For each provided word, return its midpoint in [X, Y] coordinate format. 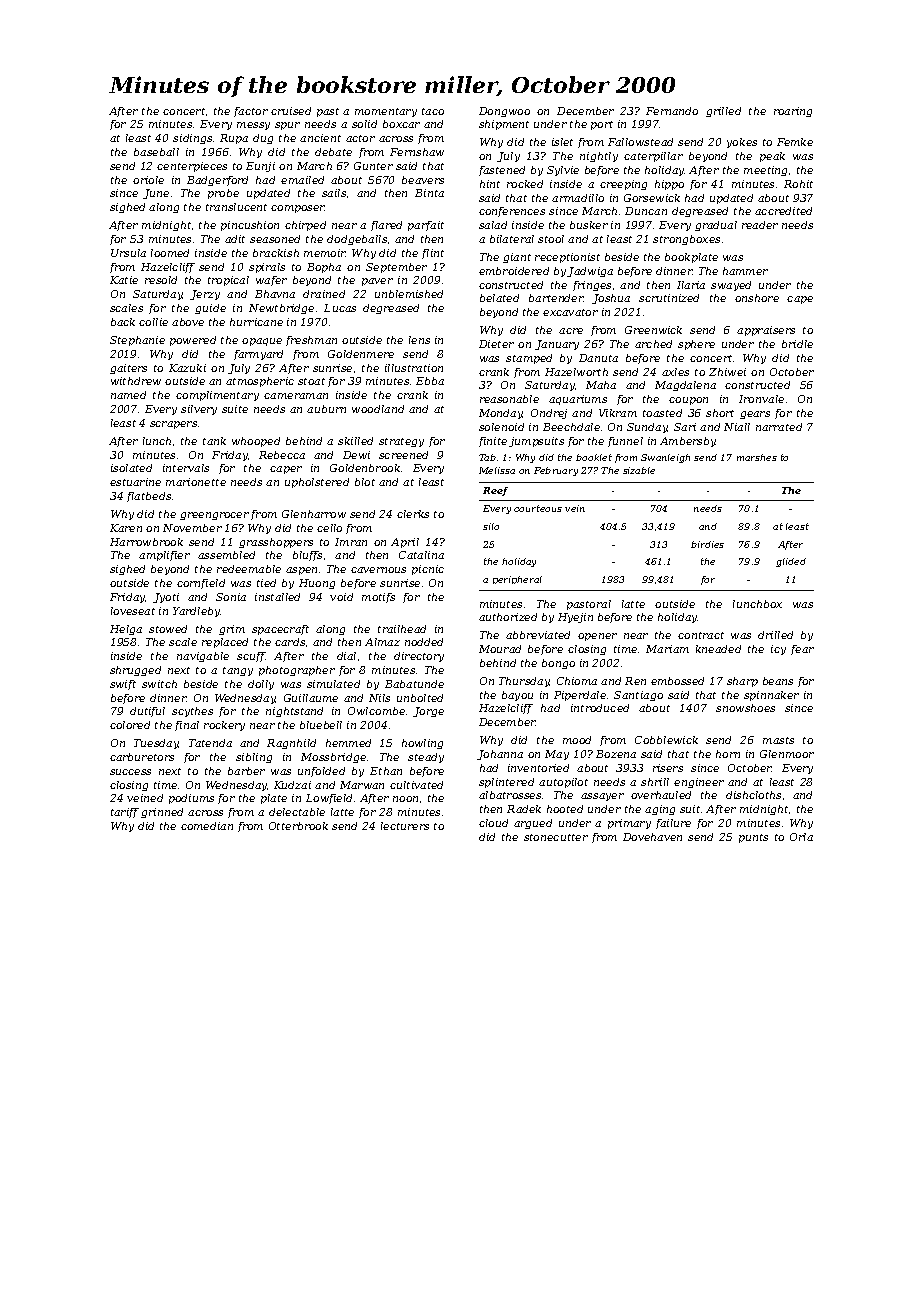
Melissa [497, 470]
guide [210, 309]
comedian [207, 826]
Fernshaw [417, 152]
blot [365, 482]
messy [253, 126]
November [192, 528]
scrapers [173, 425]
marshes [757, 457]
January [557, 345]
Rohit [798, 184]
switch [159, 684]
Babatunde [414, 684]
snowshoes [745, 708]
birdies [707, 544]
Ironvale [761, 399]
